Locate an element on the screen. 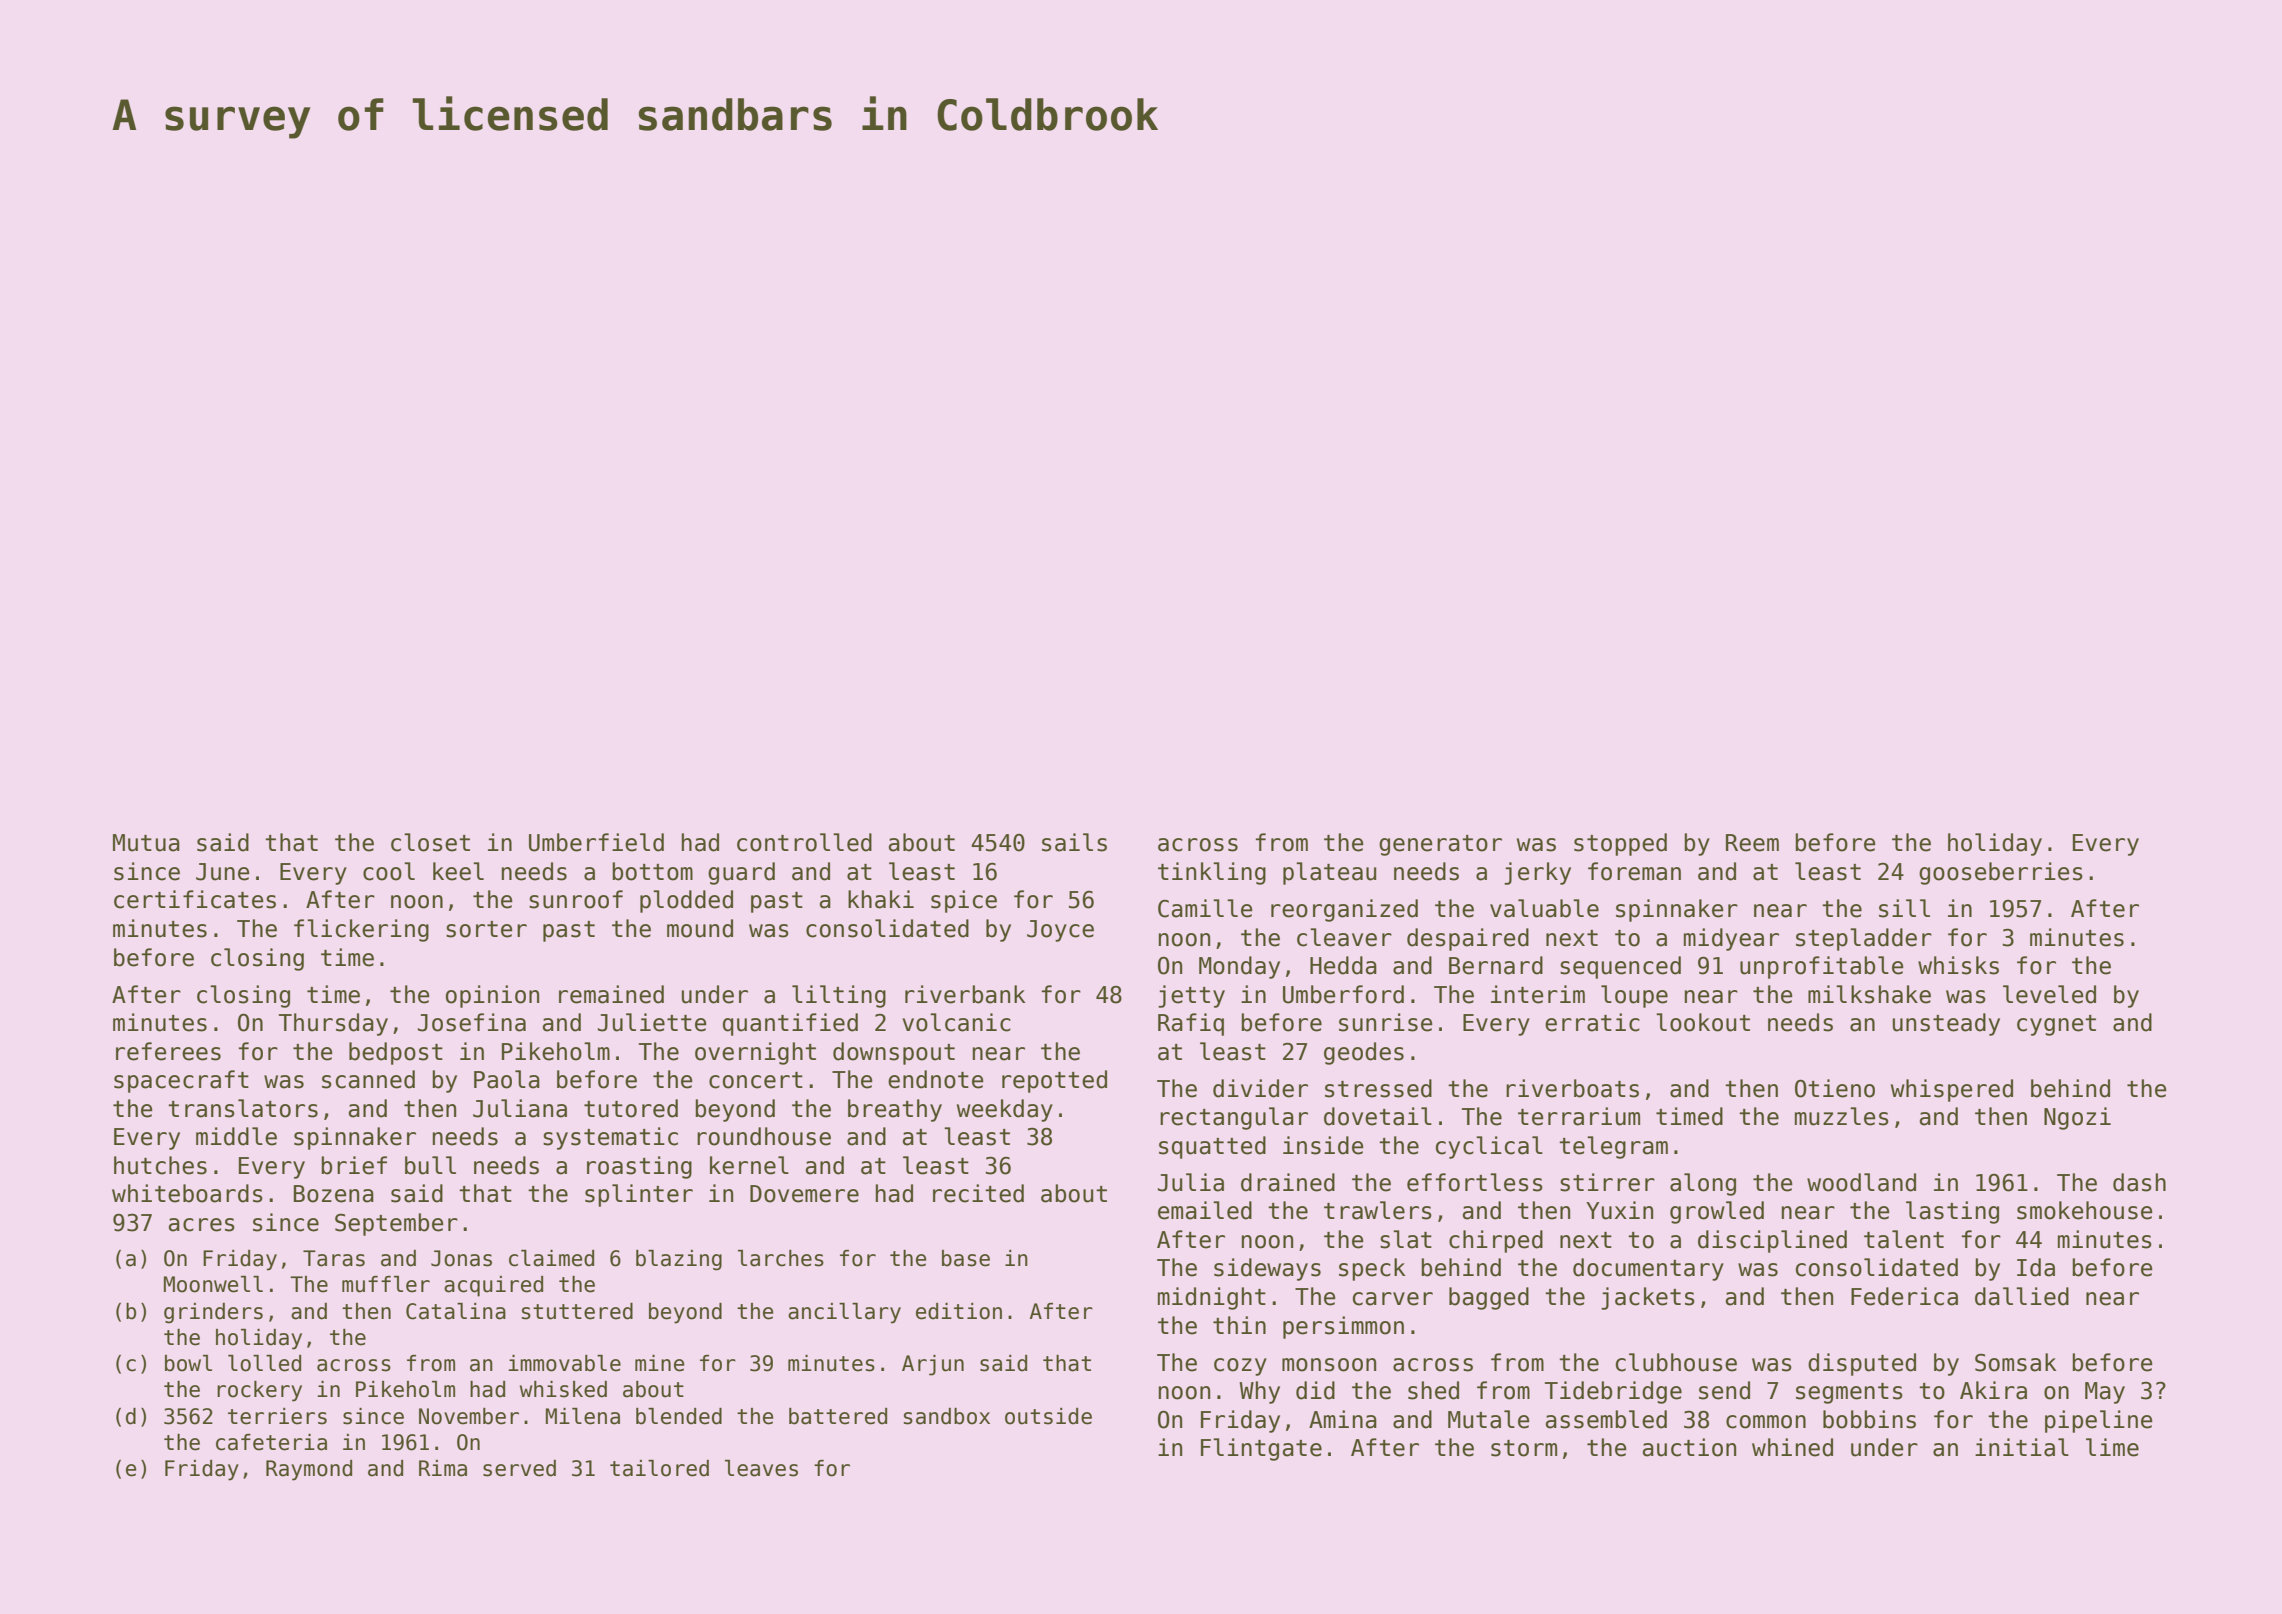  lolled is located at coordinates (264, 1363).
